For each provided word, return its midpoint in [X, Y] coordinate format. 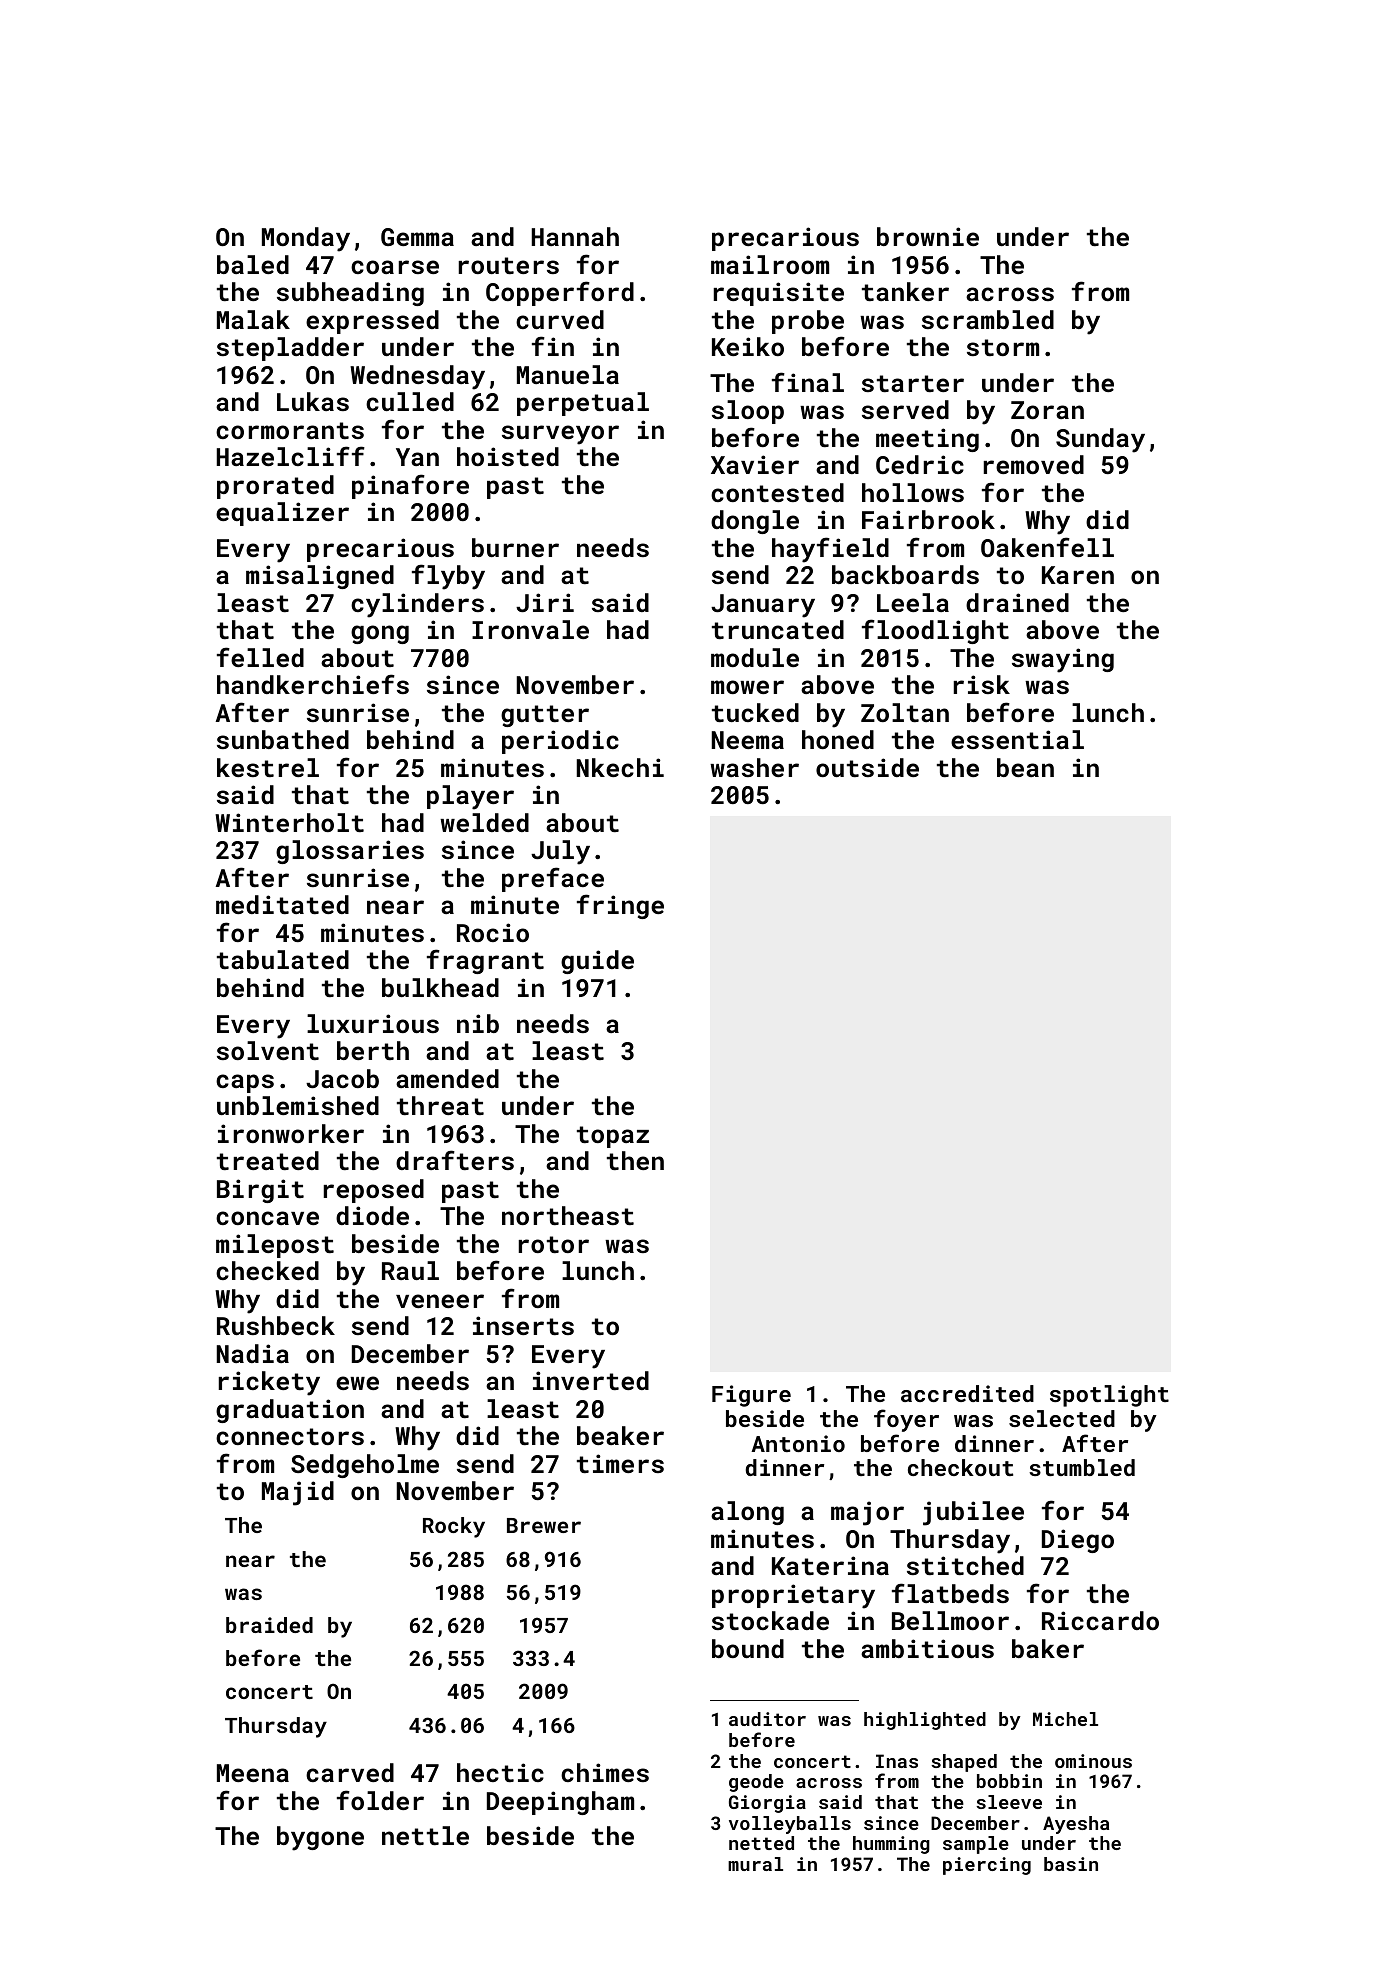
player [470, 797]
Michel [1065, 1719]
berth [373, 1050]
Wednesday [417, 377]
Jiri [545, 602]
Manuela [568, 374]
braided [269, 1625]
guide [597, 962]
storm [1003, 347]
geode [756, 1783]
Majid [298, 1493]
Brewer [544, 1525]
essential [1017, 739]
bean [1025, 767]
